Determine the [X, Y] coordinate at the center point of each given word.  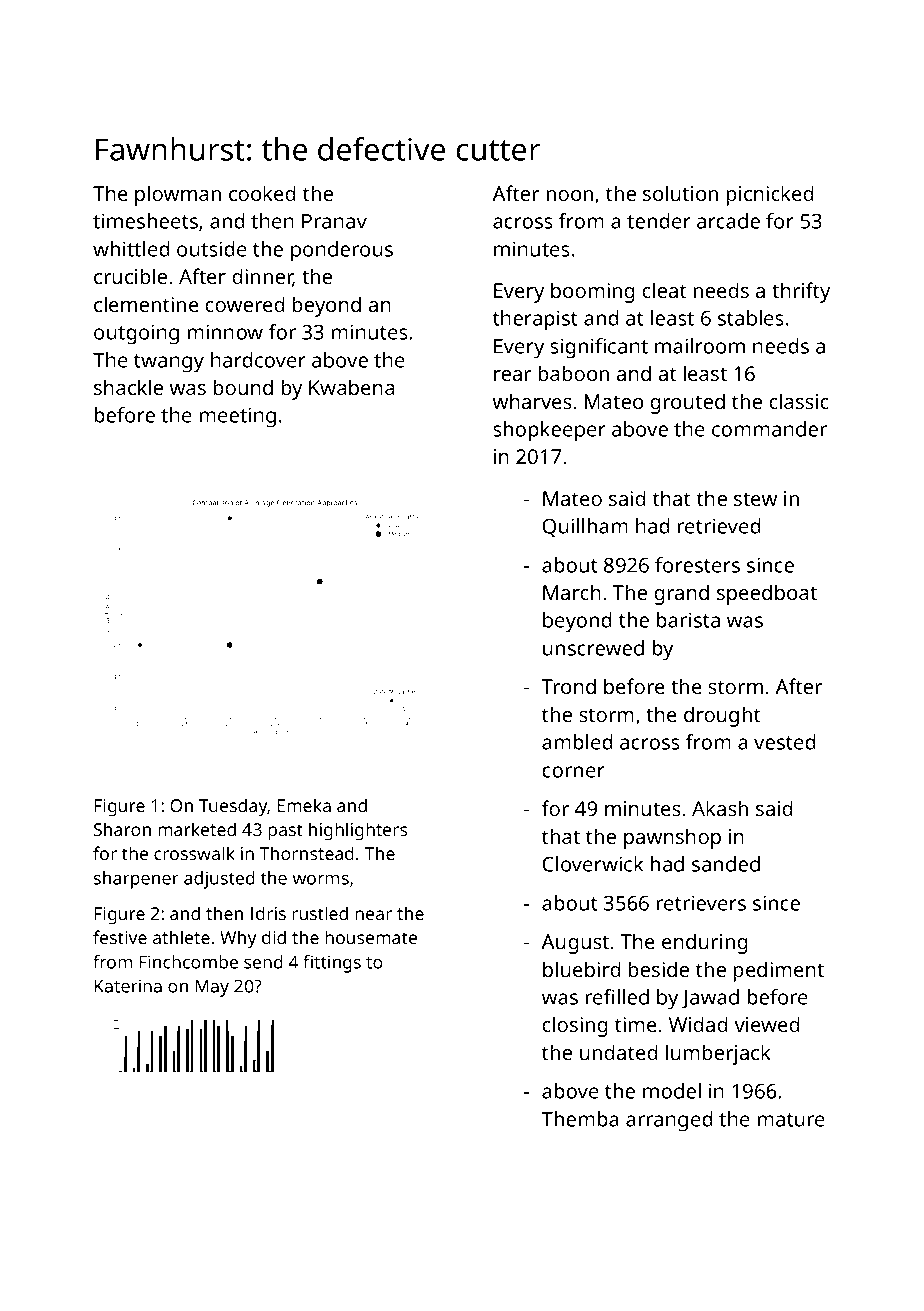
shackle [128, 387]
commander [769, 429]
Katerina [128, 986]
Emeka [304, 805]
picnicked [770, 195]
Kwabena [352, 387]
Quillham [585, 527]
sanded [726, 864]
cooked [262, 193]
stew [755, 499]
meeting [237, 417]
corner [573, 772]
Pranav [334, 221]
